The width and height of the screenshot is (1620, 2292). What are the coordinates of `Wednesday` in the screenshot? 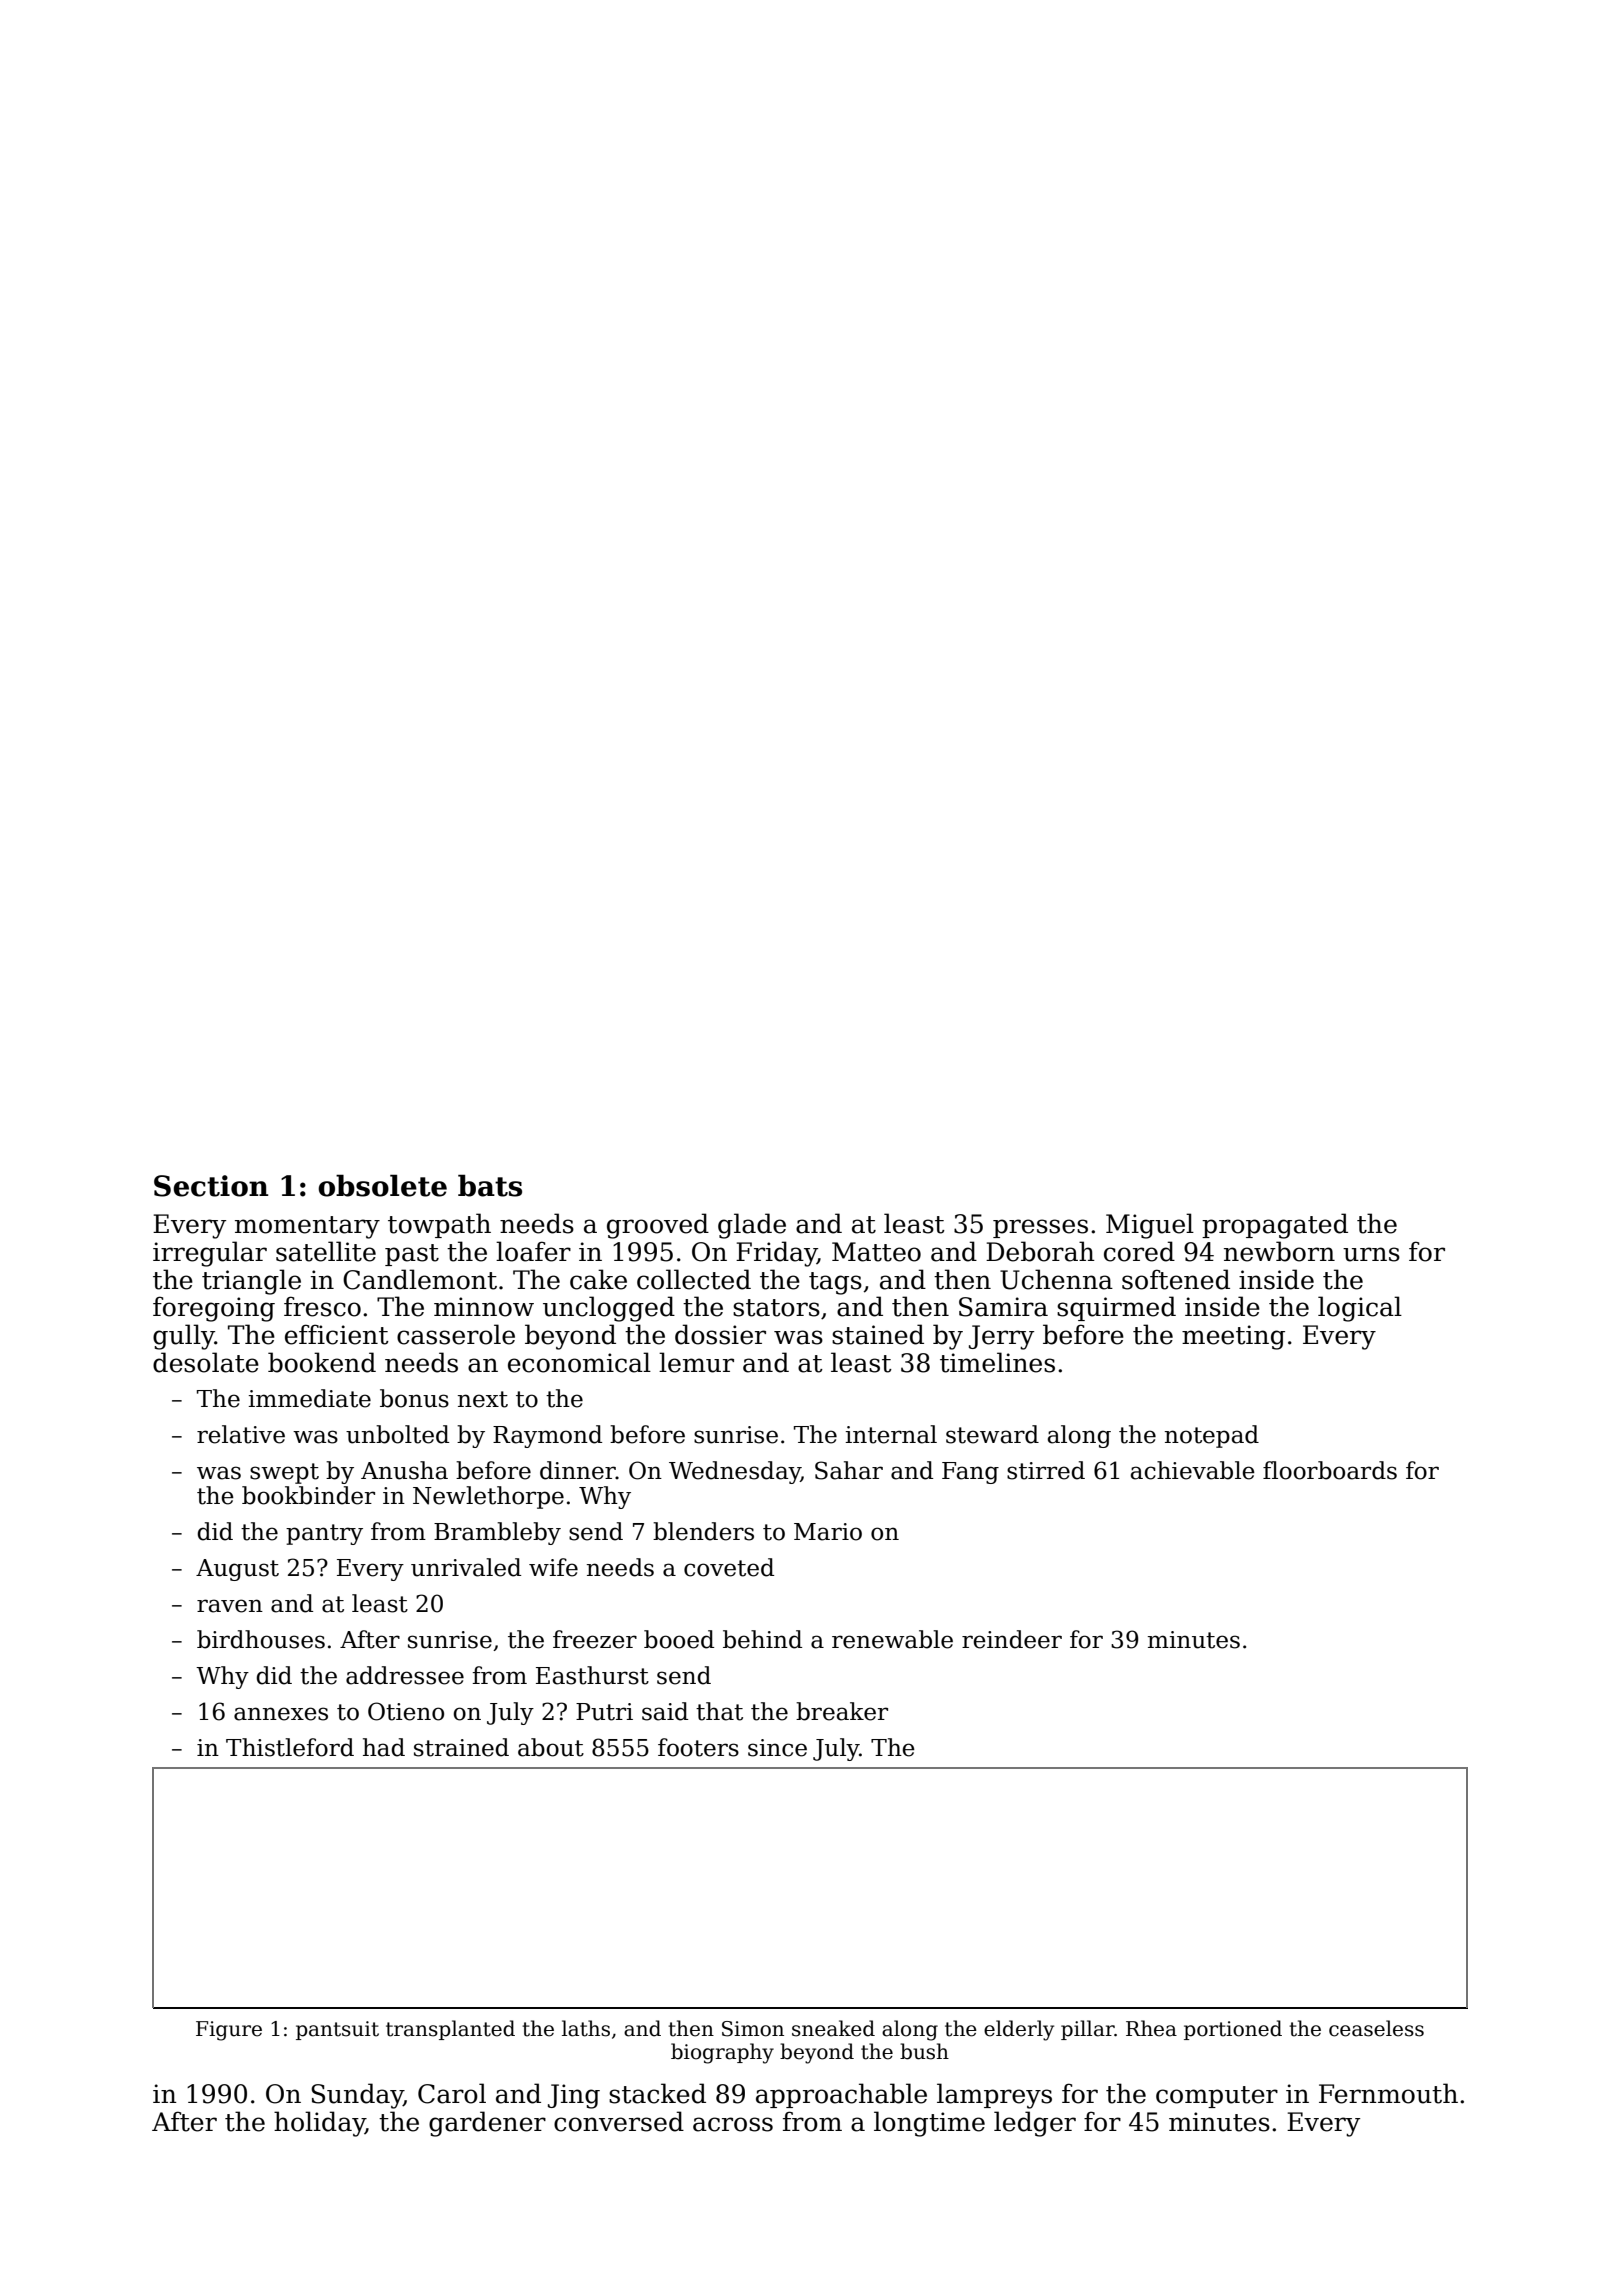 It's located at (735, 1472).
